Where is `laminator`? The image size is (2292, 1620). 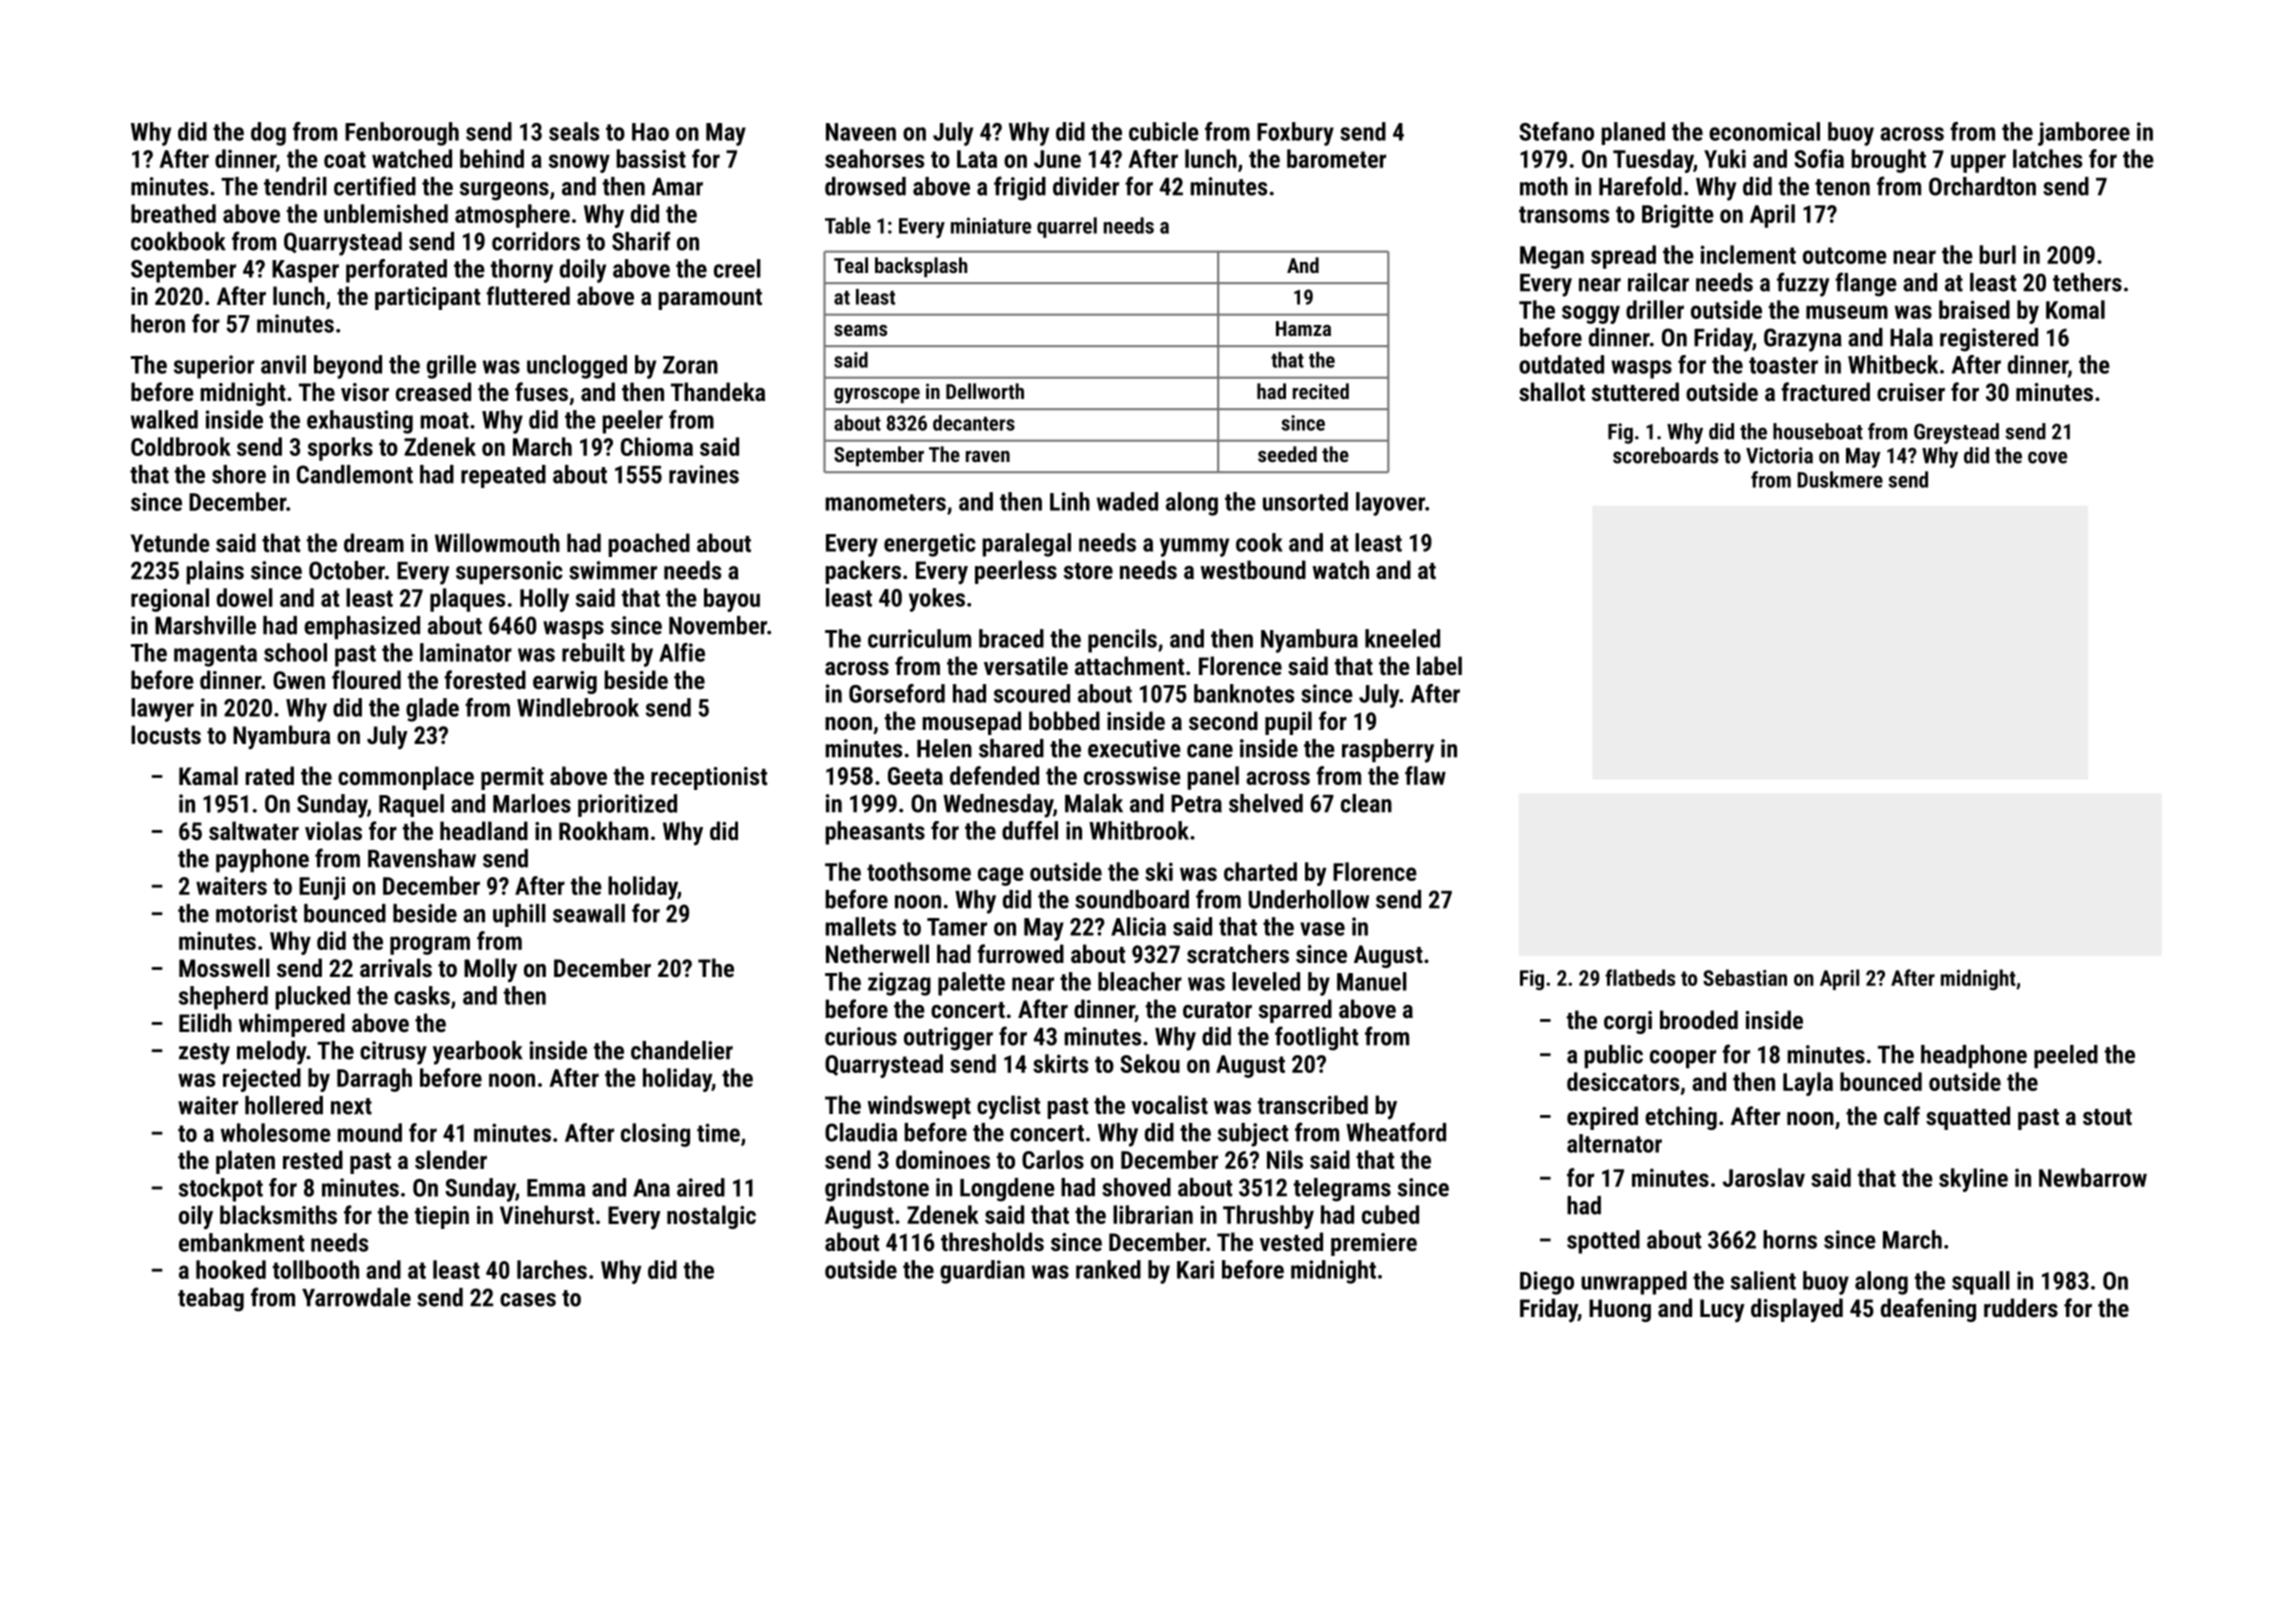 laminator is located at coordinates (466, 652).
